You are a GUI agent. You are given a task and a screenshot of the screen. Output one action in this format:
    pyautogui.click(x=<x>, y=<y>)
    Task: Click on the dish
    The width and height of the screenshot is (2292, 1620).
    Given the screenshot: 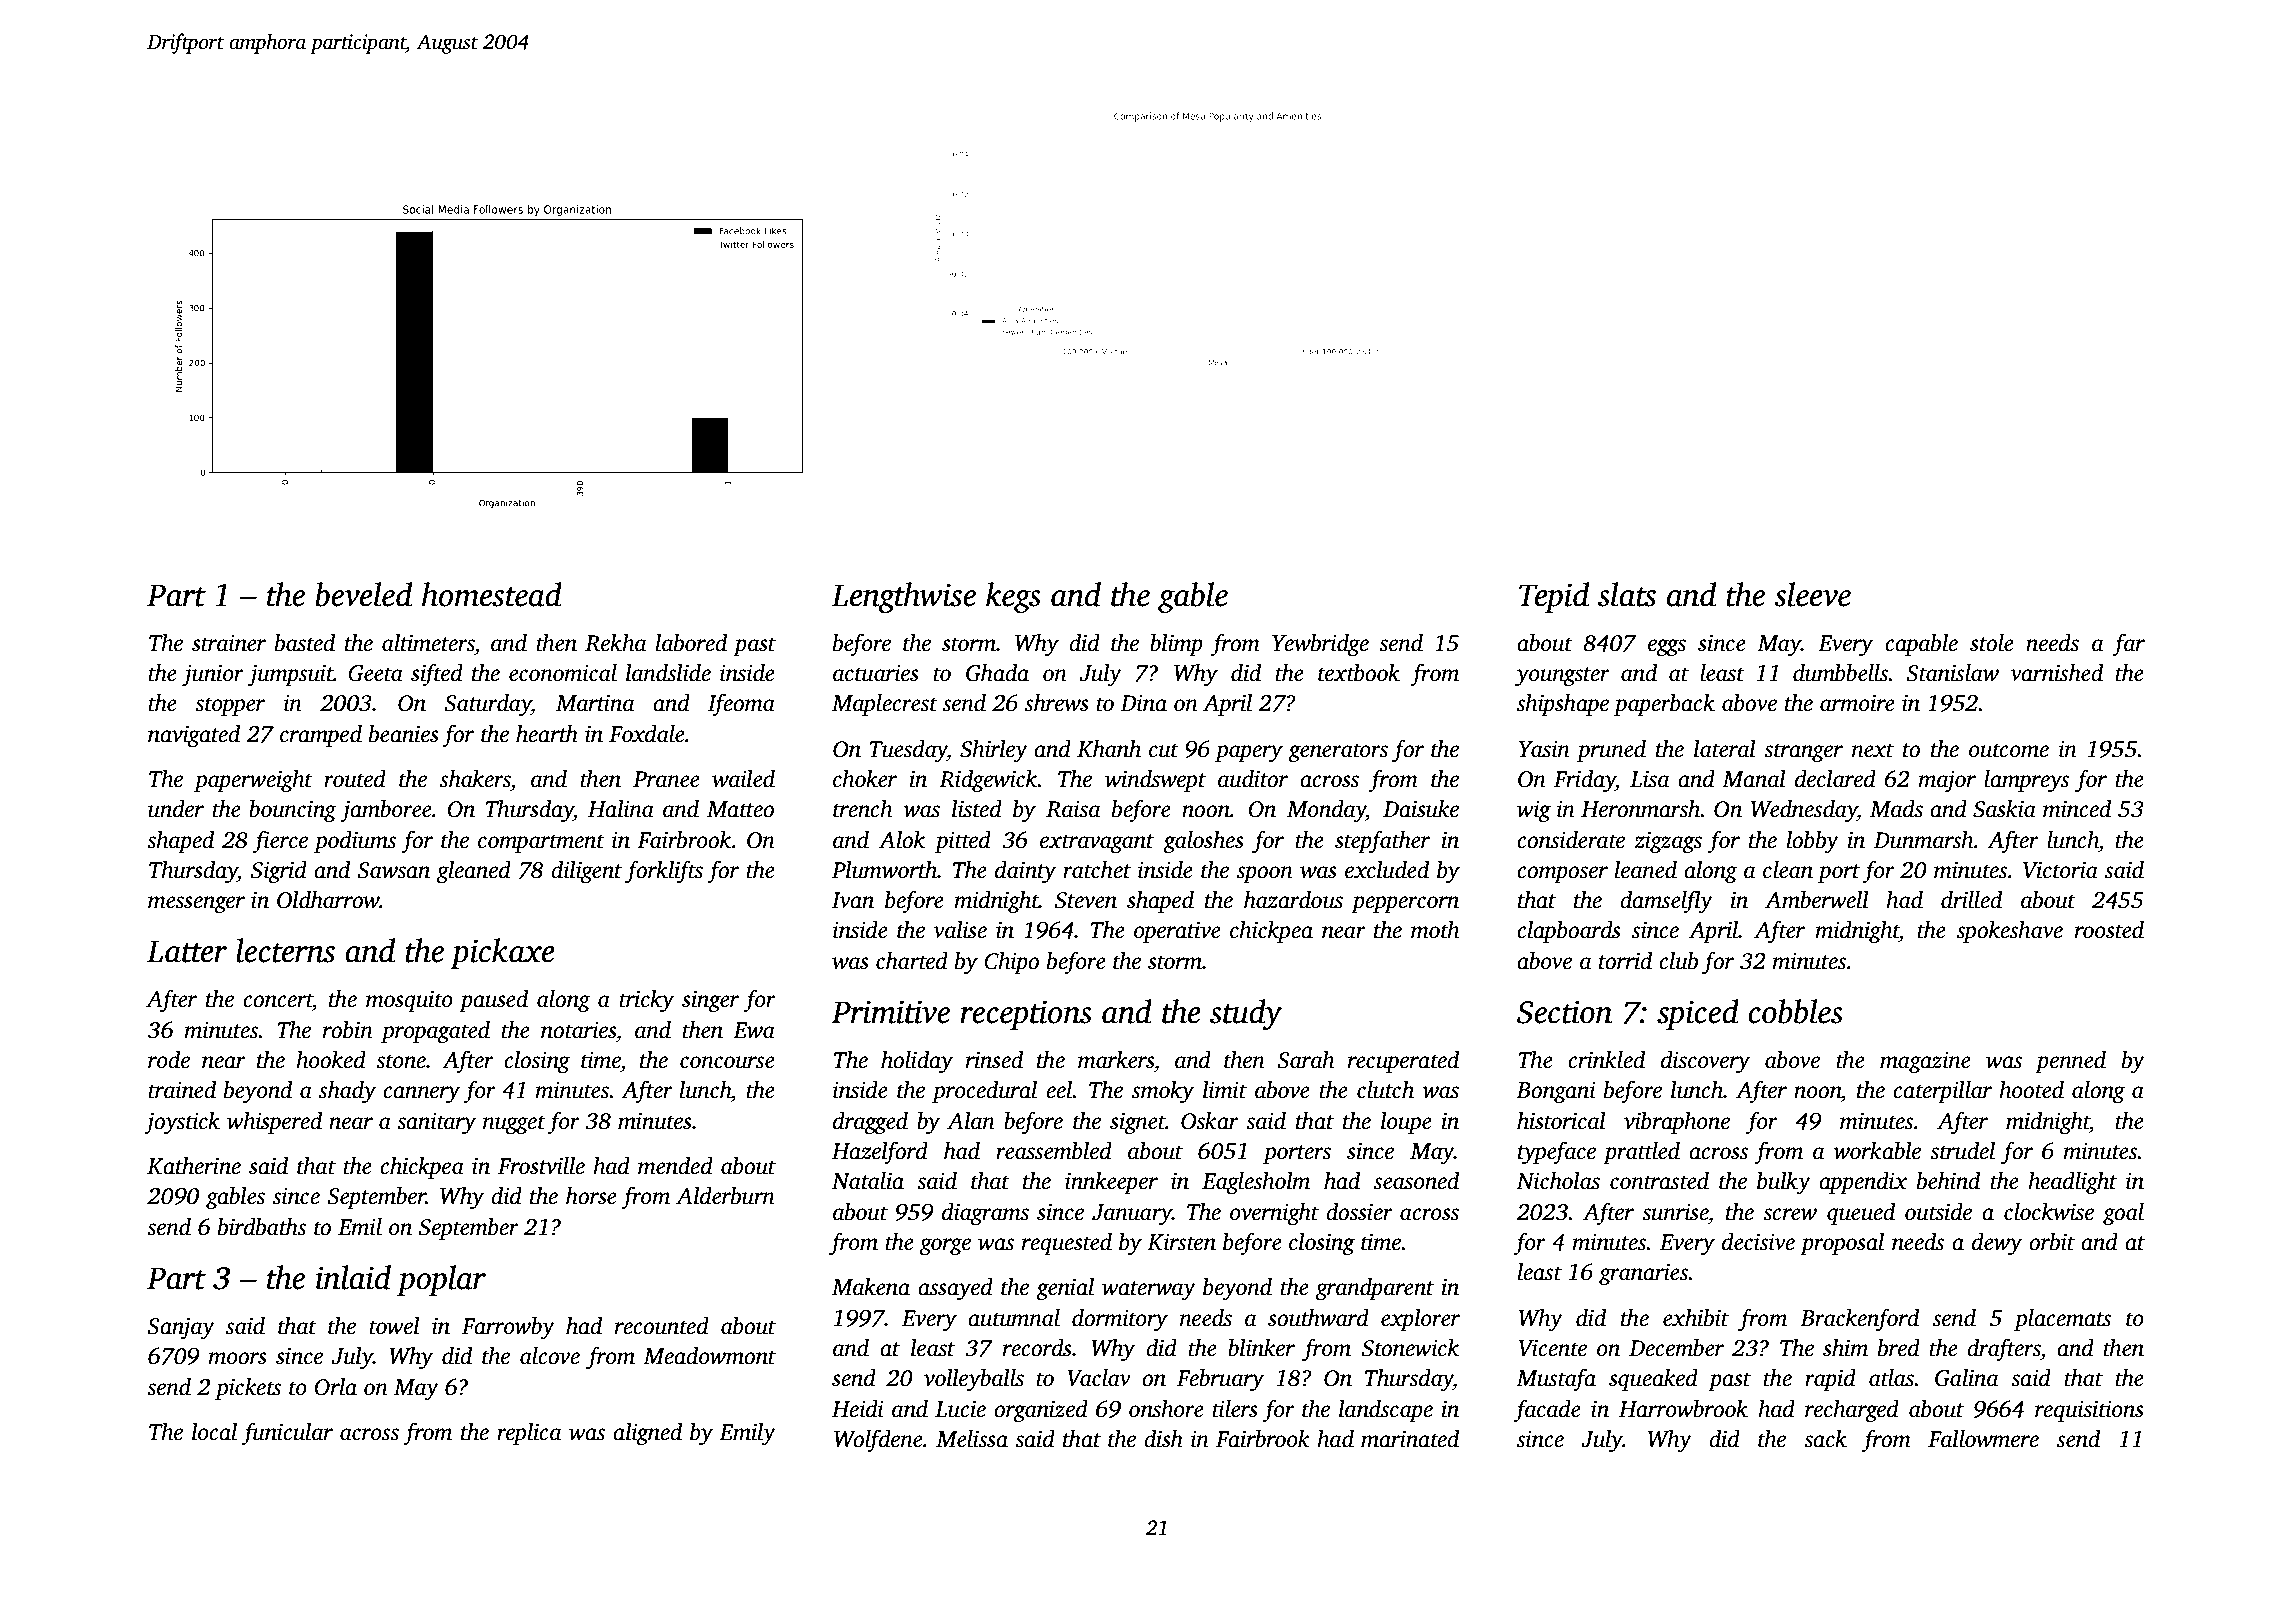 What is the action you would take?
    pyautogui.click(x=1163, y=1439)
